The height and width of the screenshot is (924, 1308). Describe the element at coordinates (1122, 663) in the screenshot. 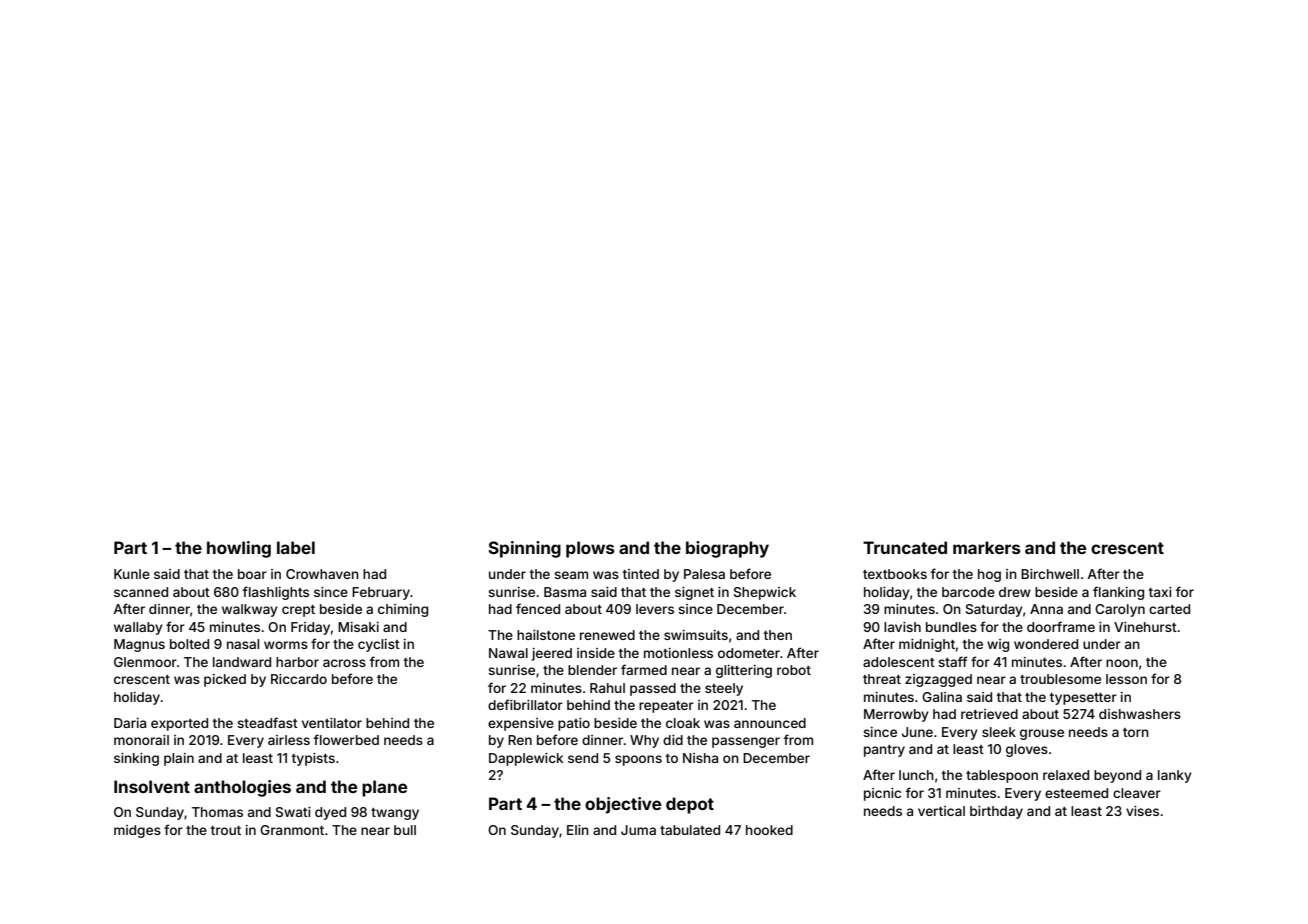

I see `noon` at that location.
